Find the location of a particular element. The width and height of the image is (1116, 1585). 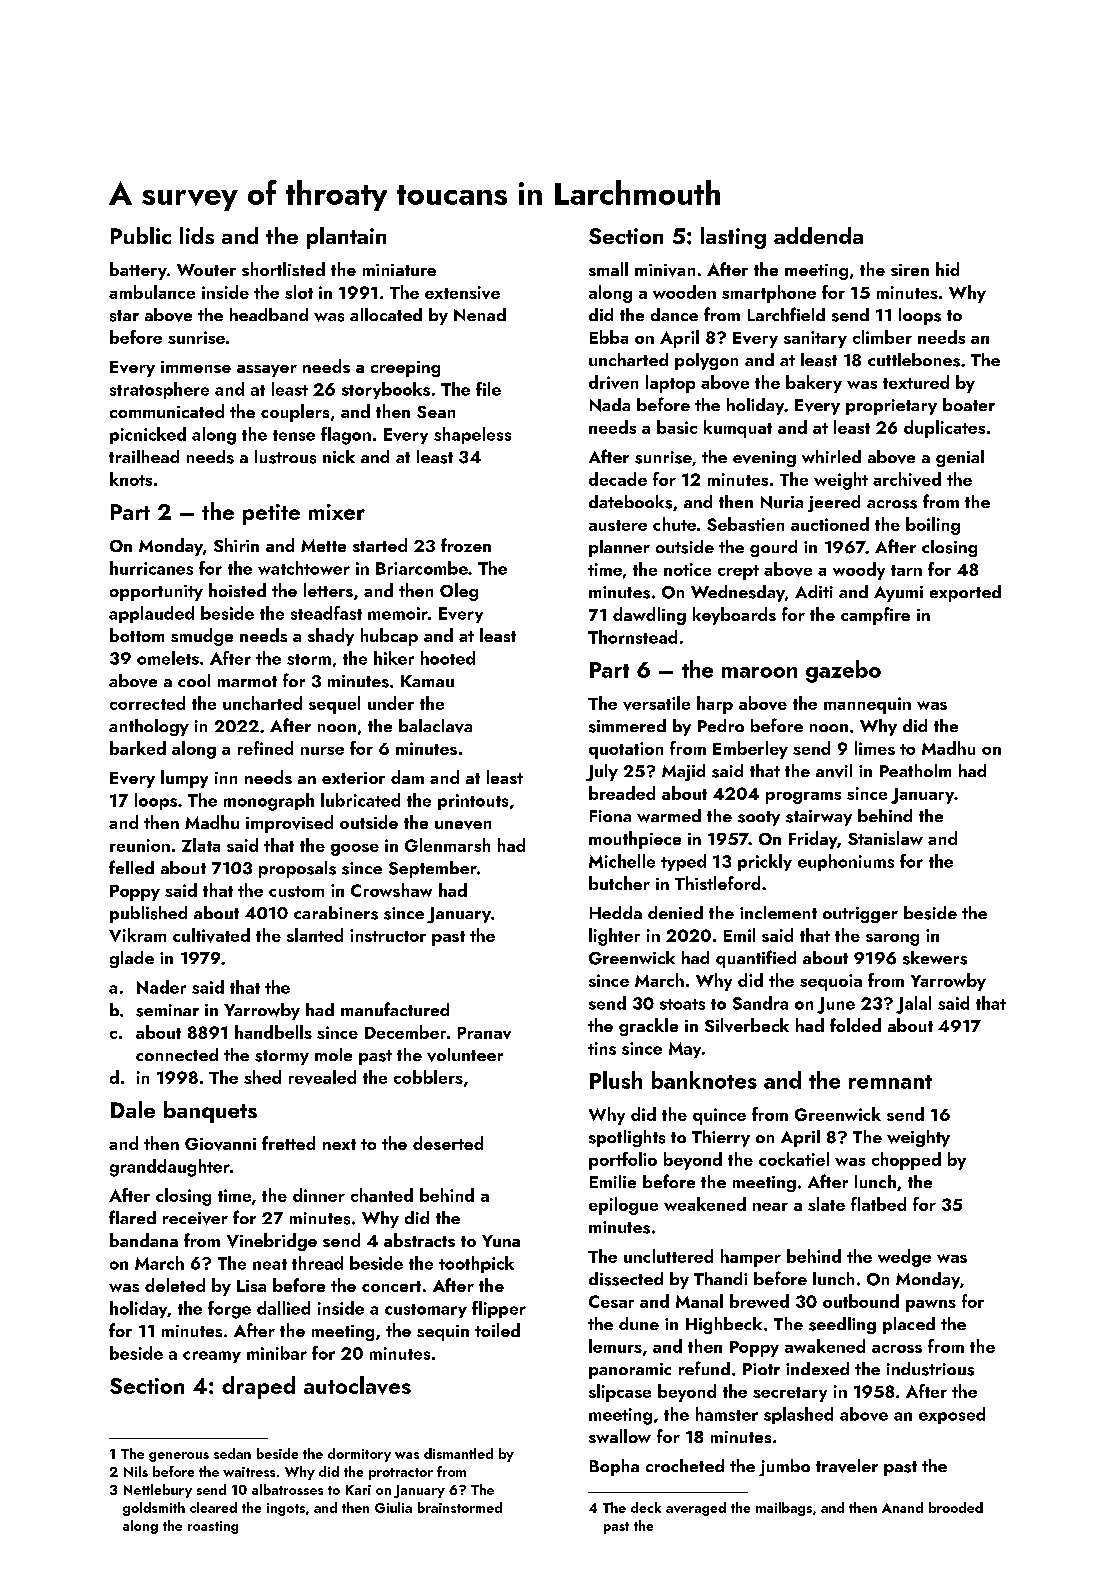

Anand is located at coordinates (902, 1507).
